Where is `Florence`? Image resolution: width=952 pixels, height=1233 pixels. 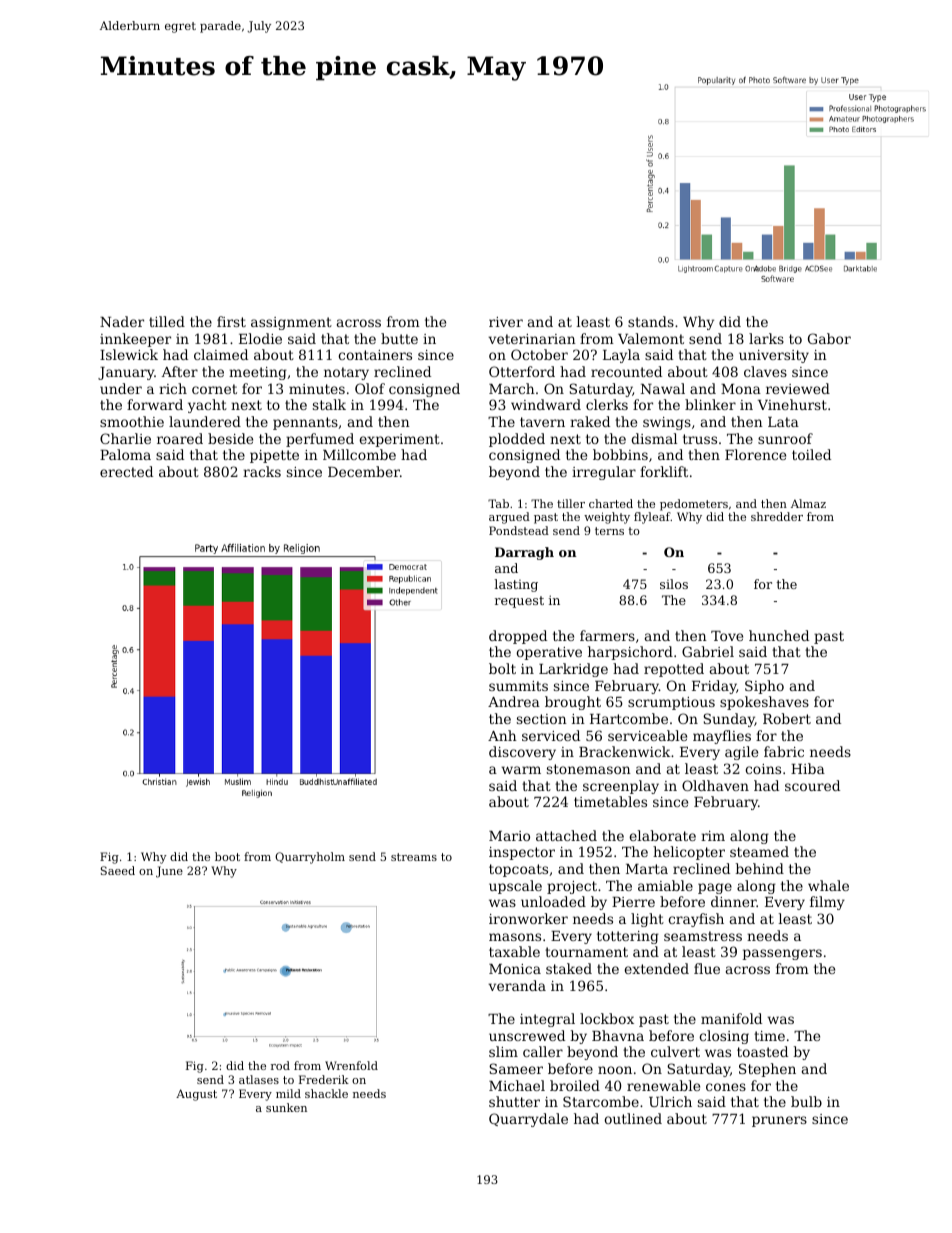
Florence is located at coordinates (755, 454).
